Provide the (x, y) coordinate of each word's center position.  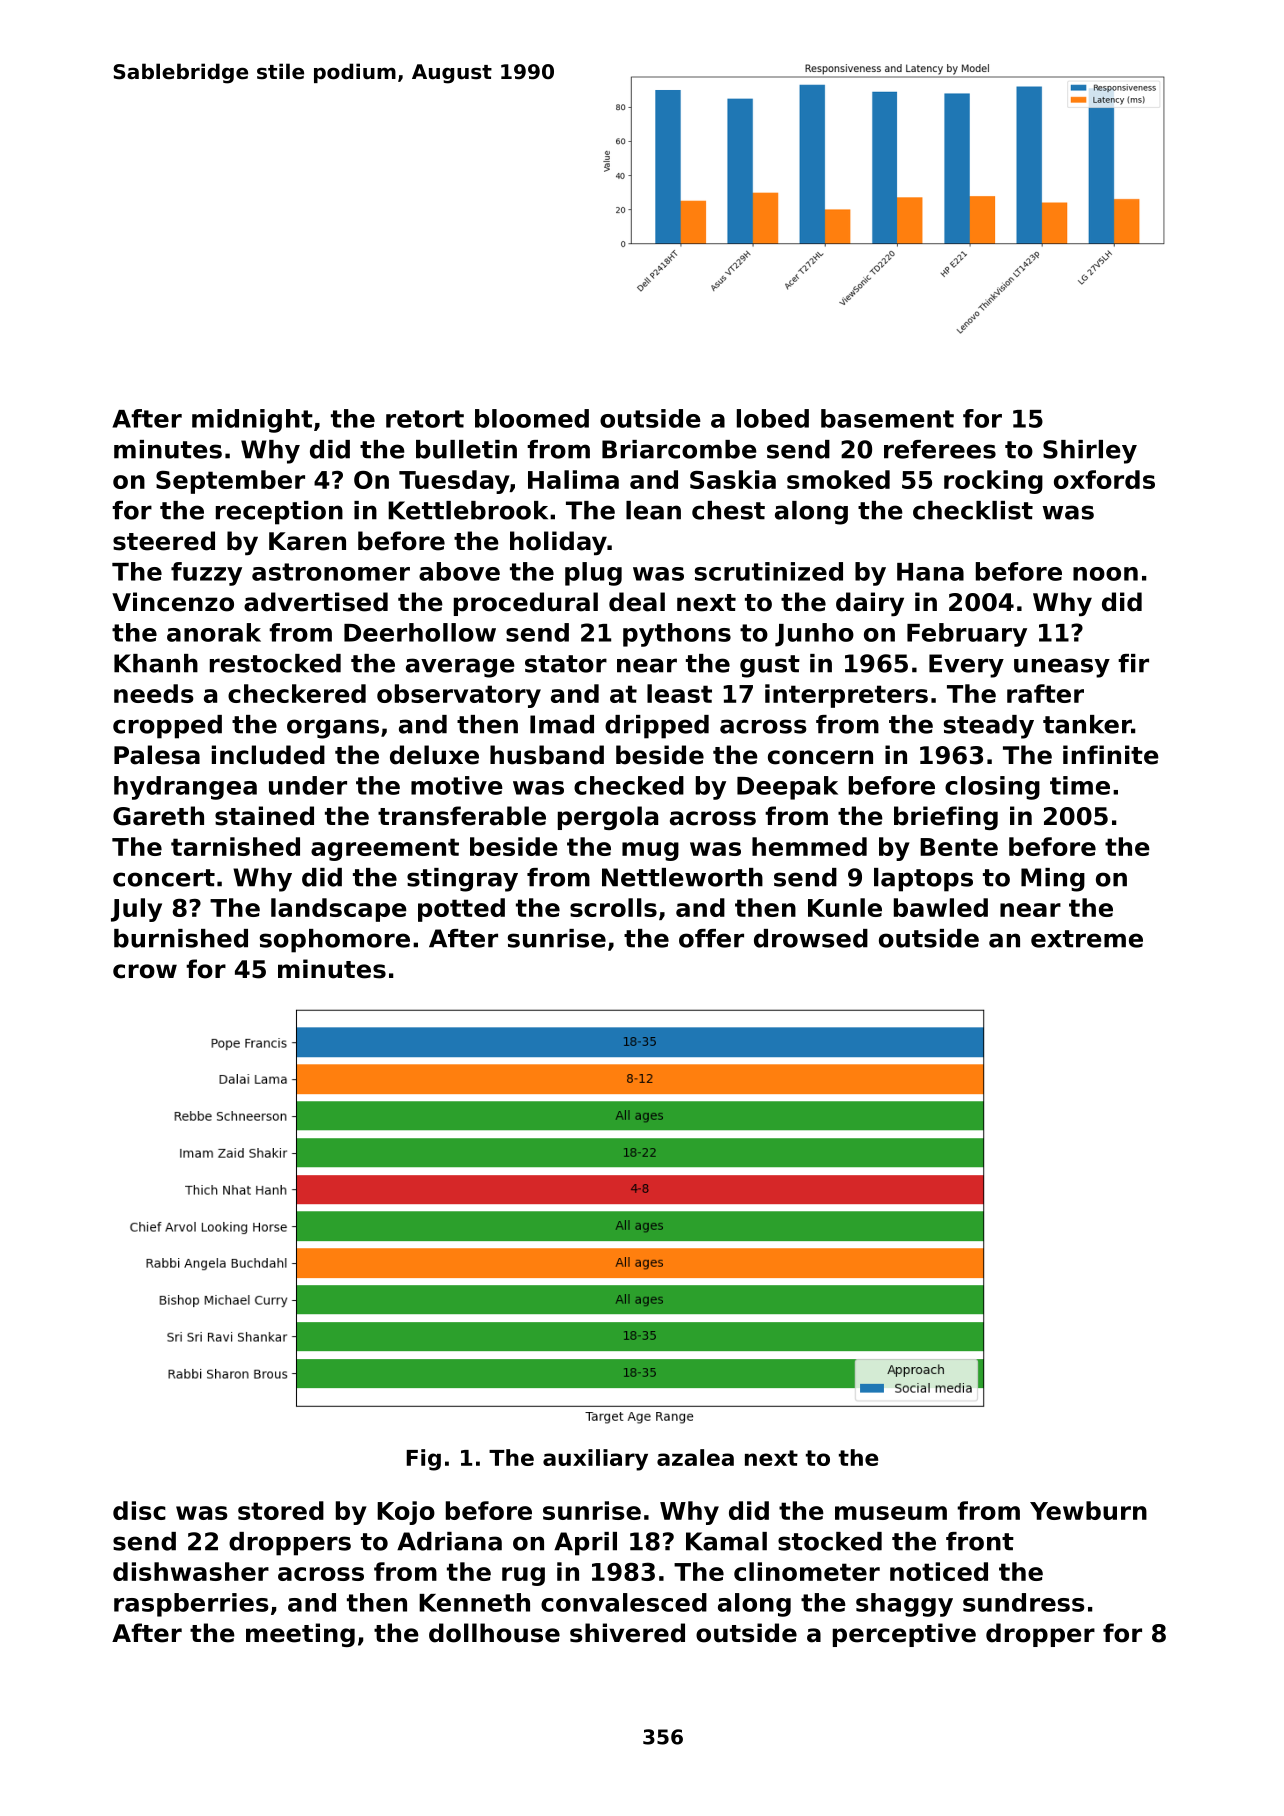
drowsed (811, 938)
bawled (941, 907)
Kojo (406, 1513)
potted (461, 910)
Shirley (1090, 452)
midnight (252, 421)
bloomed (532, 418)
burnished (181, 938)
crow (145, 971)
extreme (1087, 939)
